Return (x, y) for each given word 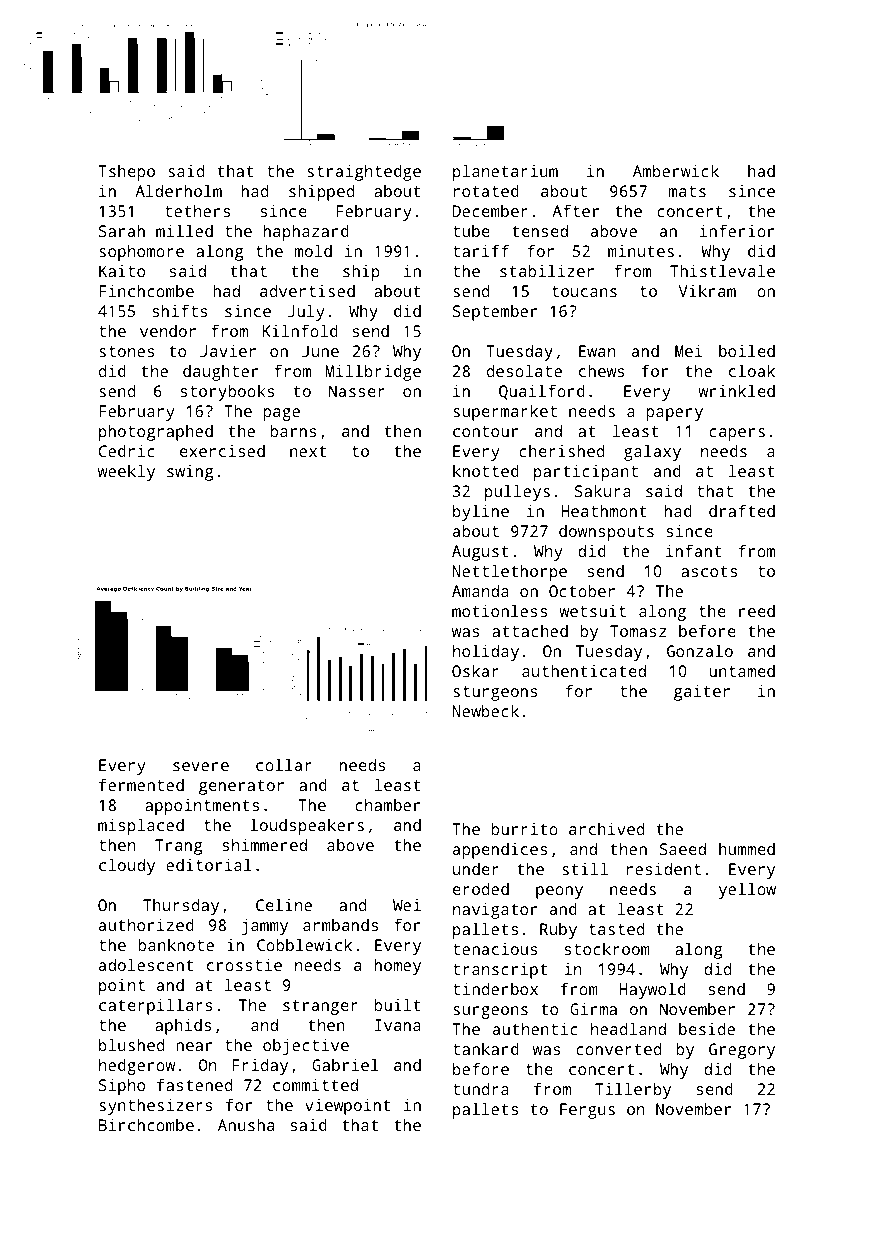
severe (201, 766)
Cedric (127, 450)
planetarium (505, 172)
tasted (616, 928)
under (476, 869)
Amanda (480, 590)
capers (737, 434)
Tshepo (126, 173)
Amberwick (676, 170)
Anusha (246, 1124)
